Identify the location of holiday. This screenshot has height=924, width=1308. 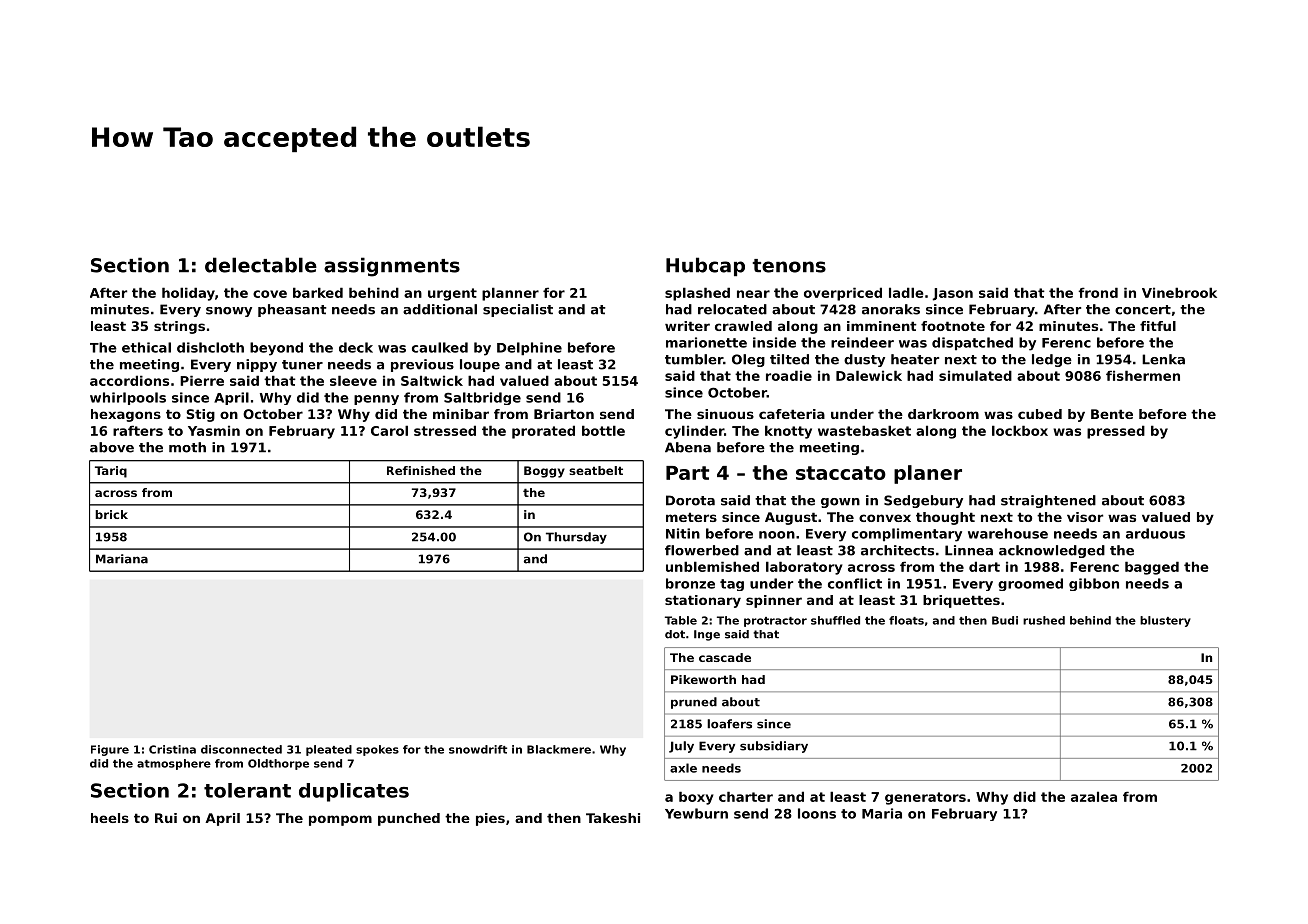
(188, 294).
